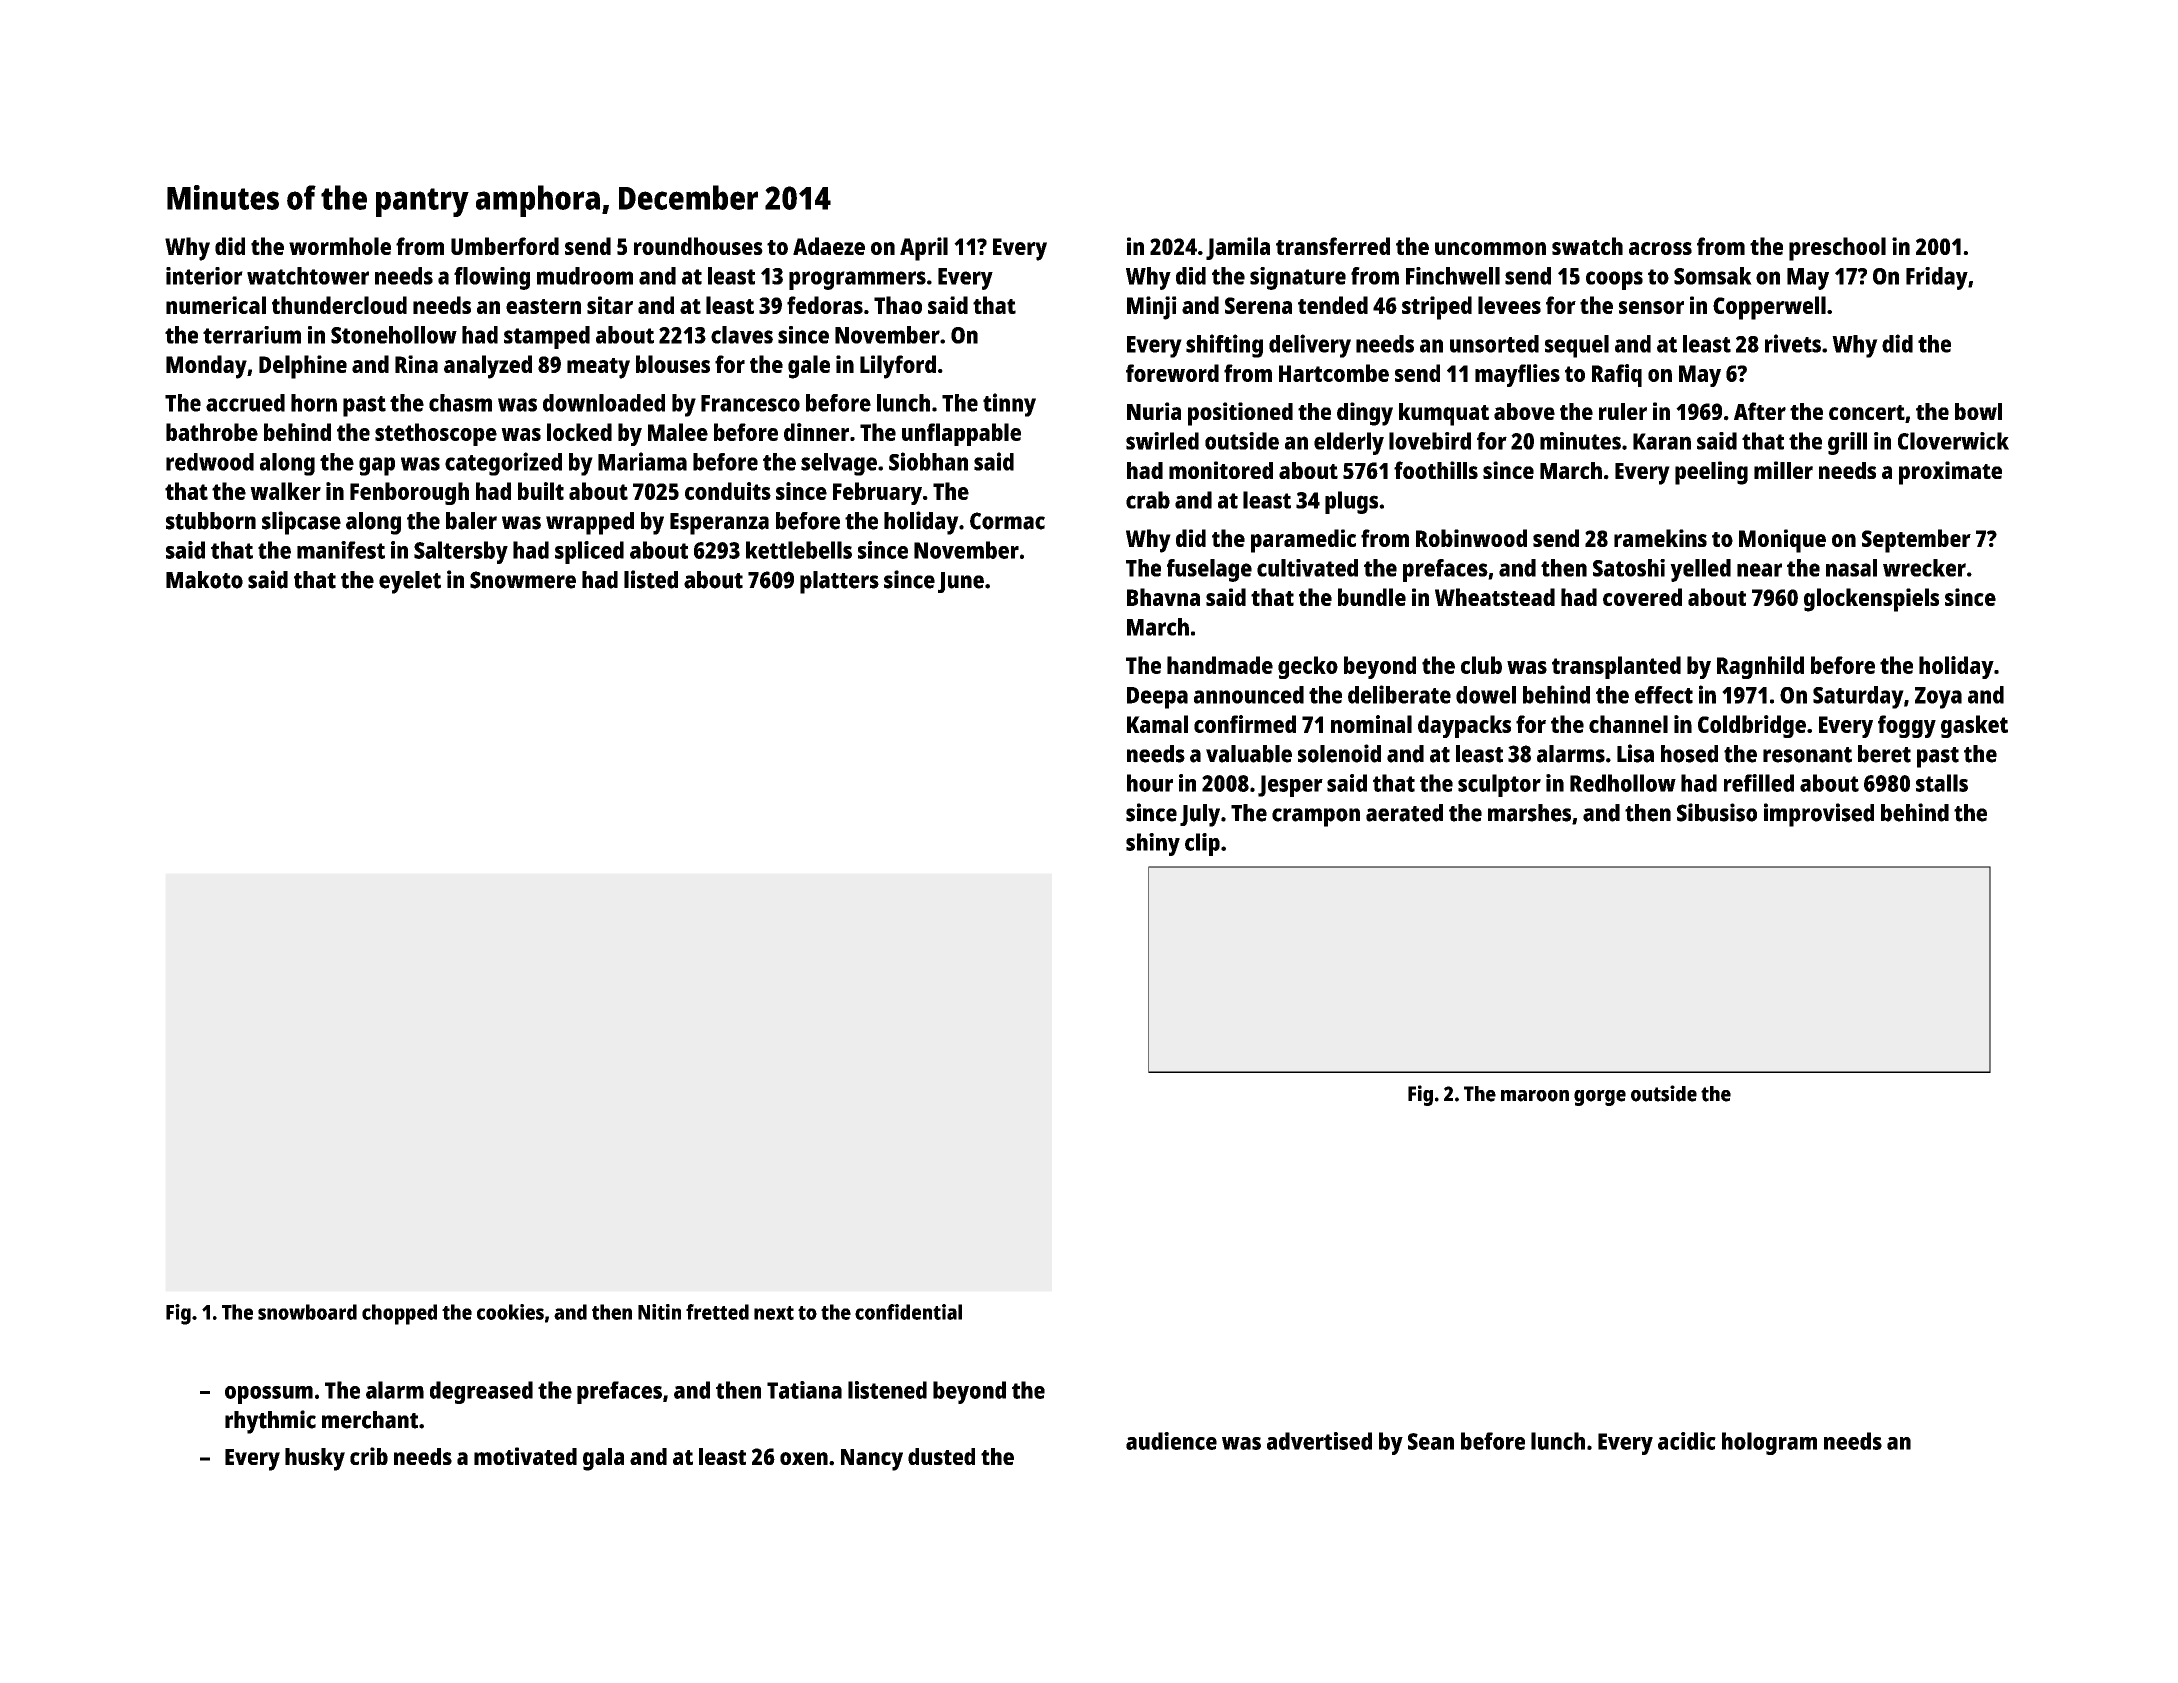  Describe the element at coordinates (307, 1312) in the screenshot. I see `snowboard` at that location.
